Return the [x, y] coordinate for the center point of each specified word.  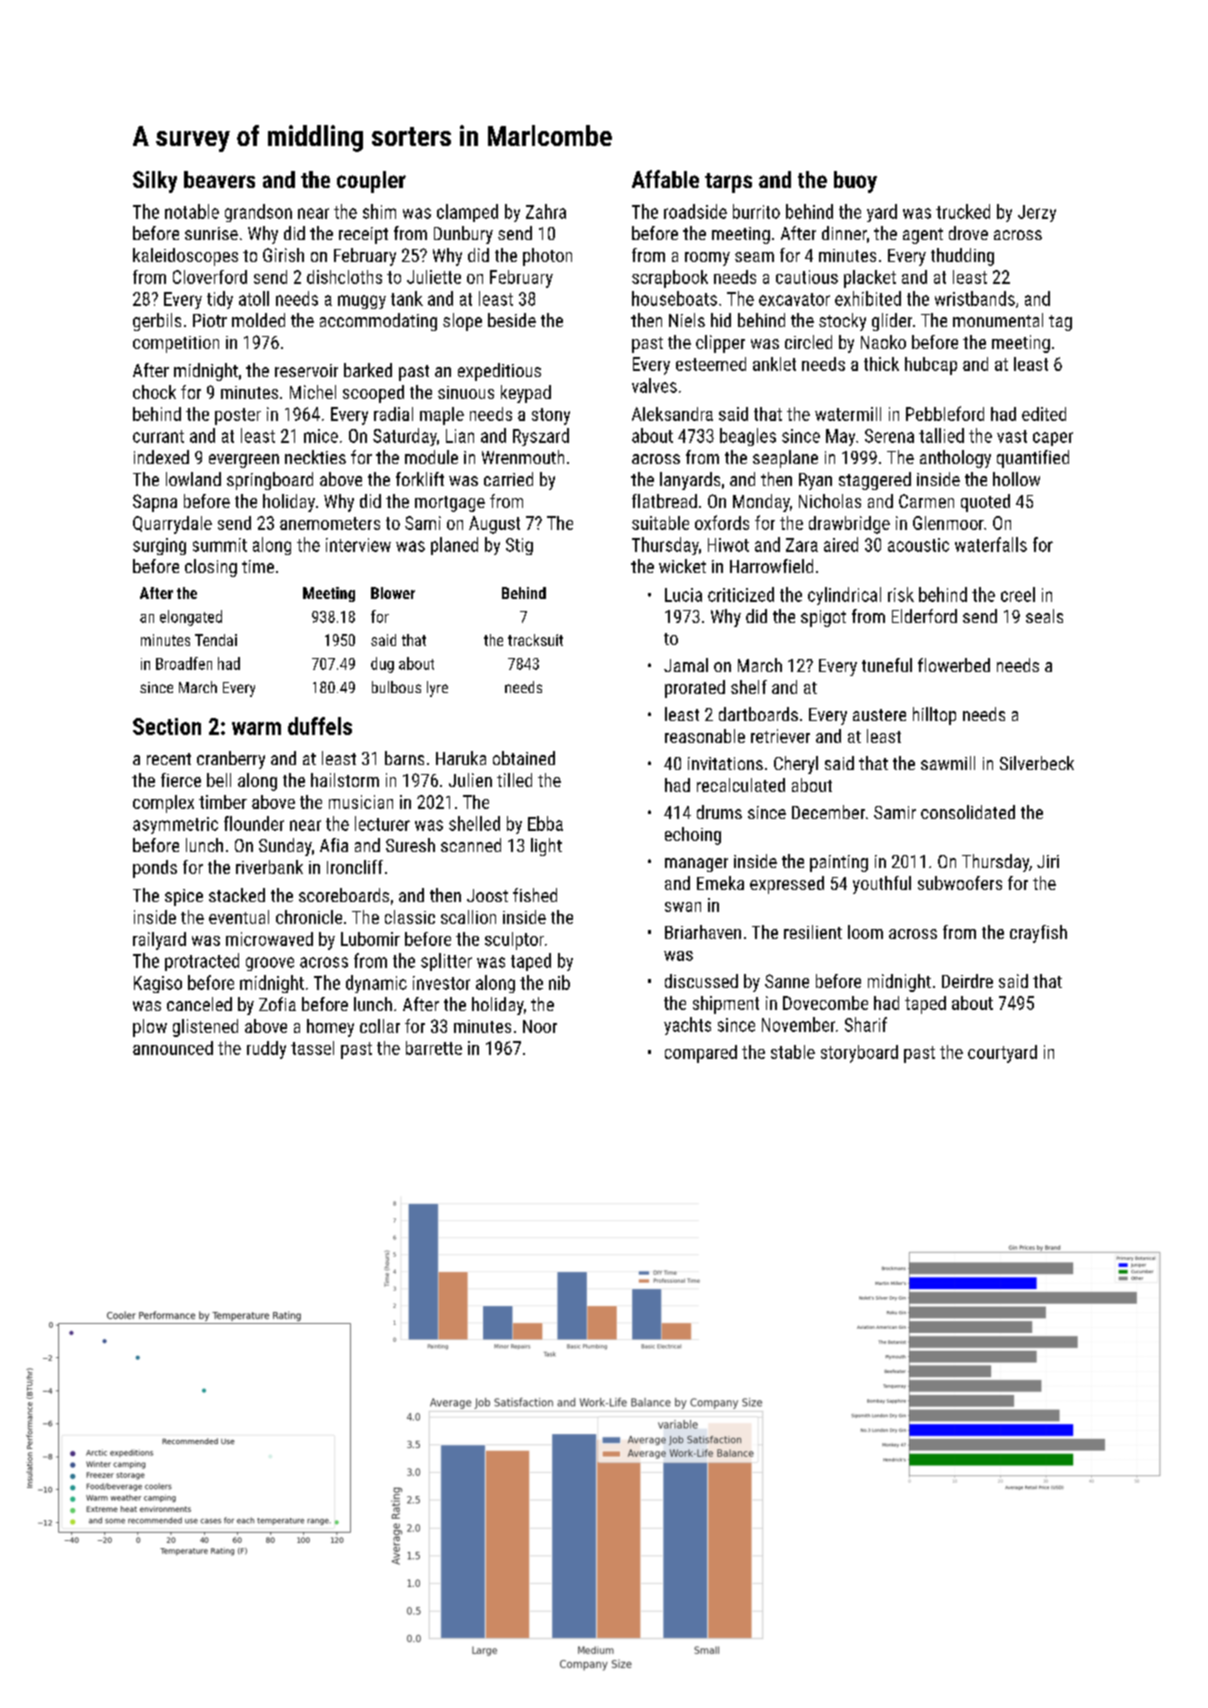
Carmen [926, 501]
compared [701, 1054]
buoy [855, 182]
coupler [371, 182]
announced [173, 1048]
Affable [665, 179]
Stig [519, 546]
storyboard [859, 1054]
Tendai [216, 640]
